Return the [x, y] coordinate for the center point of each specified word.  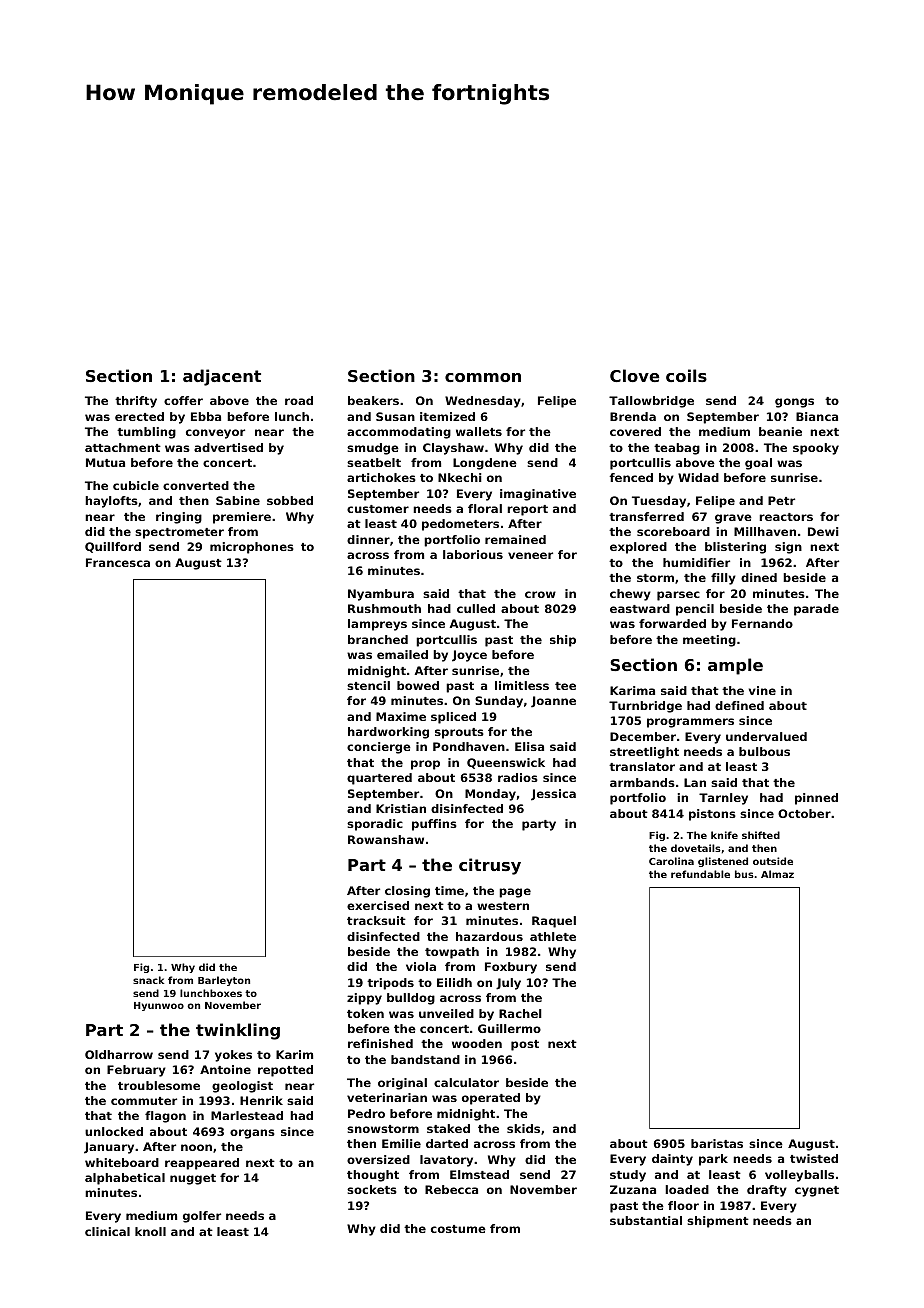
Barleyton [224, 981]
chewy [630, 595]
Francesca [118, 562]
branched [378, 639]
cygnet [817, 1191]
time [449, 890]
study [628, 1176]
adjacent [222, 377]
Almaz [777, 874]
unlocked [114, 1131]
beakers [373, 400]
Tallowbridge [651, 402]
